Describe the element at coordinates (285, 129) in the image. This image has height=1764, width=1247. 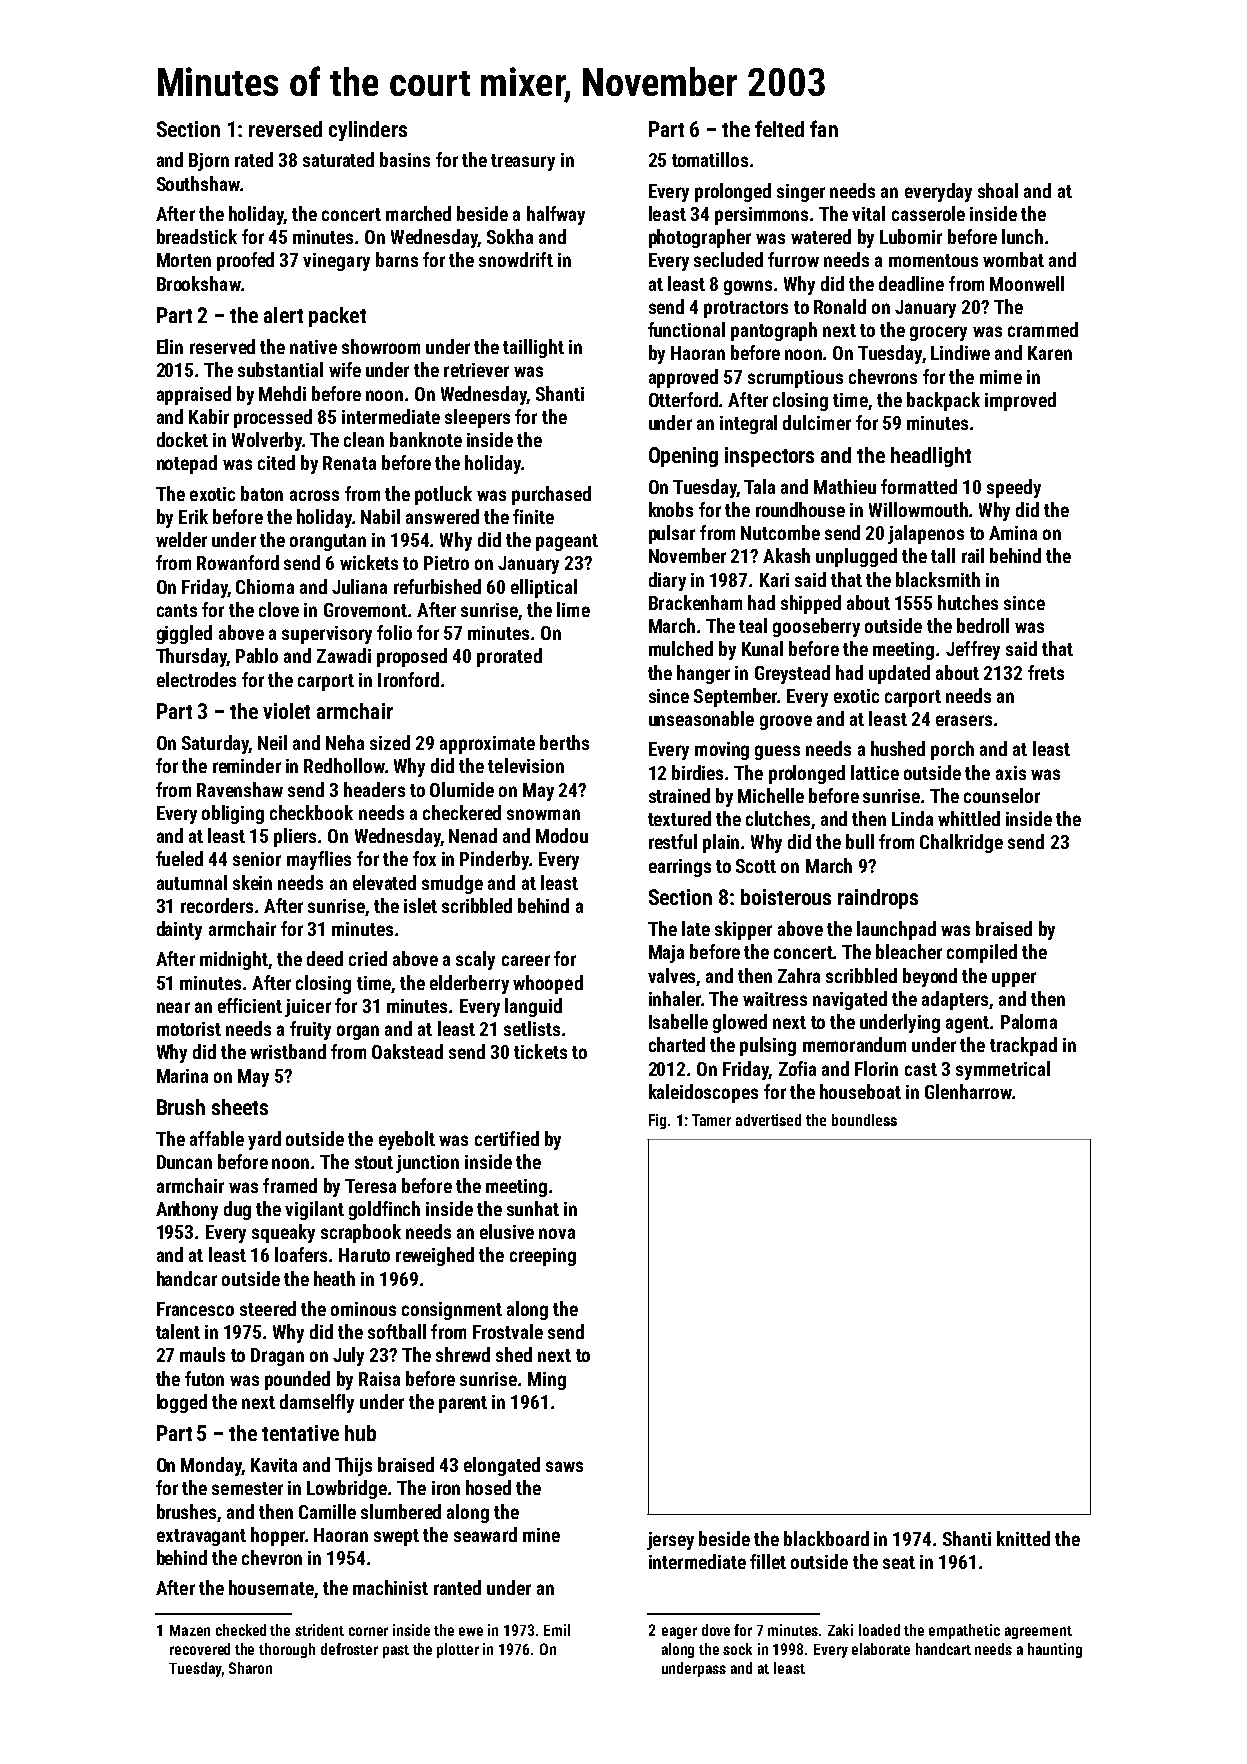
I see `reversed` at that location.
